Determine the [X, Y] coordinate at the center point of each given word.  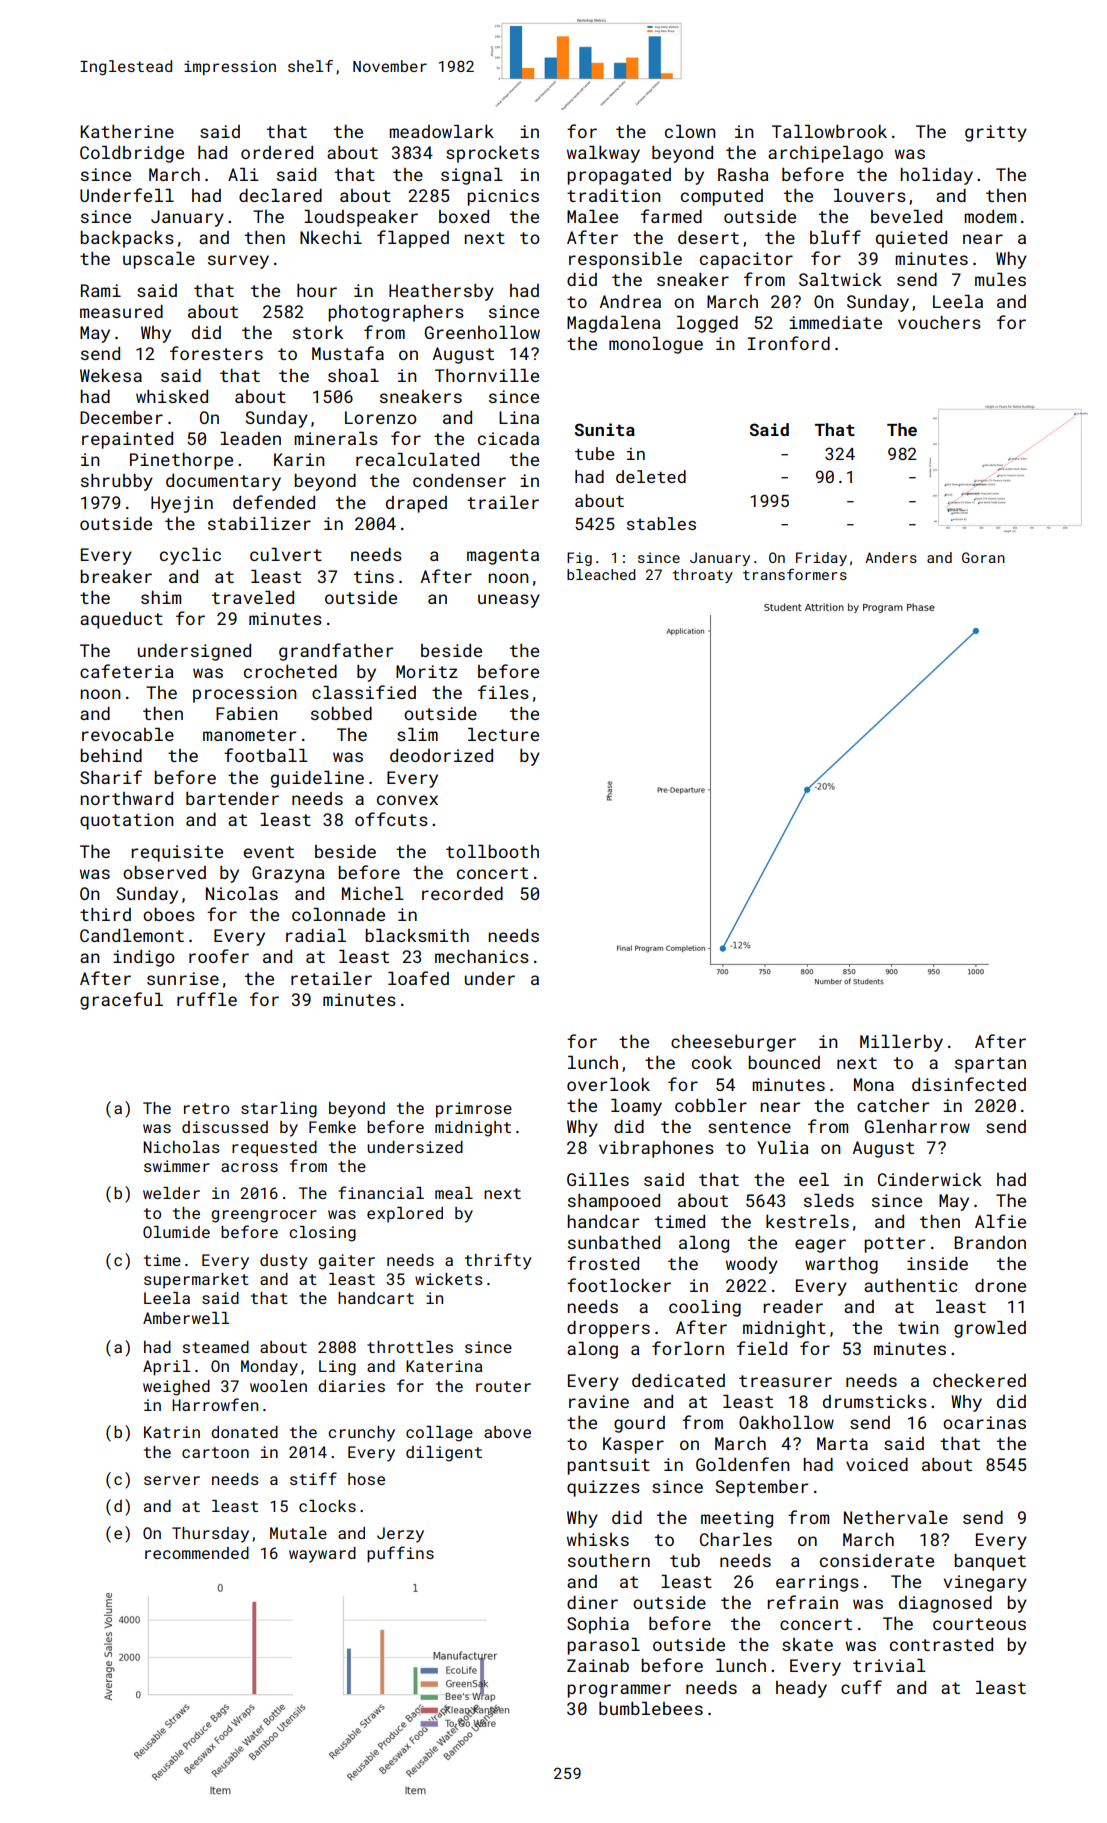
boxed [464, 216]
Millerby [901, 1043]
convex [407, 800]
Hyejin [182, 504]
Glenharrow [917, 1126]
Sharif [111, 777]
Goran [983, 557]
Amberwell [186, 1318]
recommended [197, 1553]
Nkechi [331, 237]
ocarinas [984, 1422]
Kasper [633, 1445]
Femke [332, 1127]
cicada [508, 438]
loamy [636, 1107]
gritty [996, 133]
